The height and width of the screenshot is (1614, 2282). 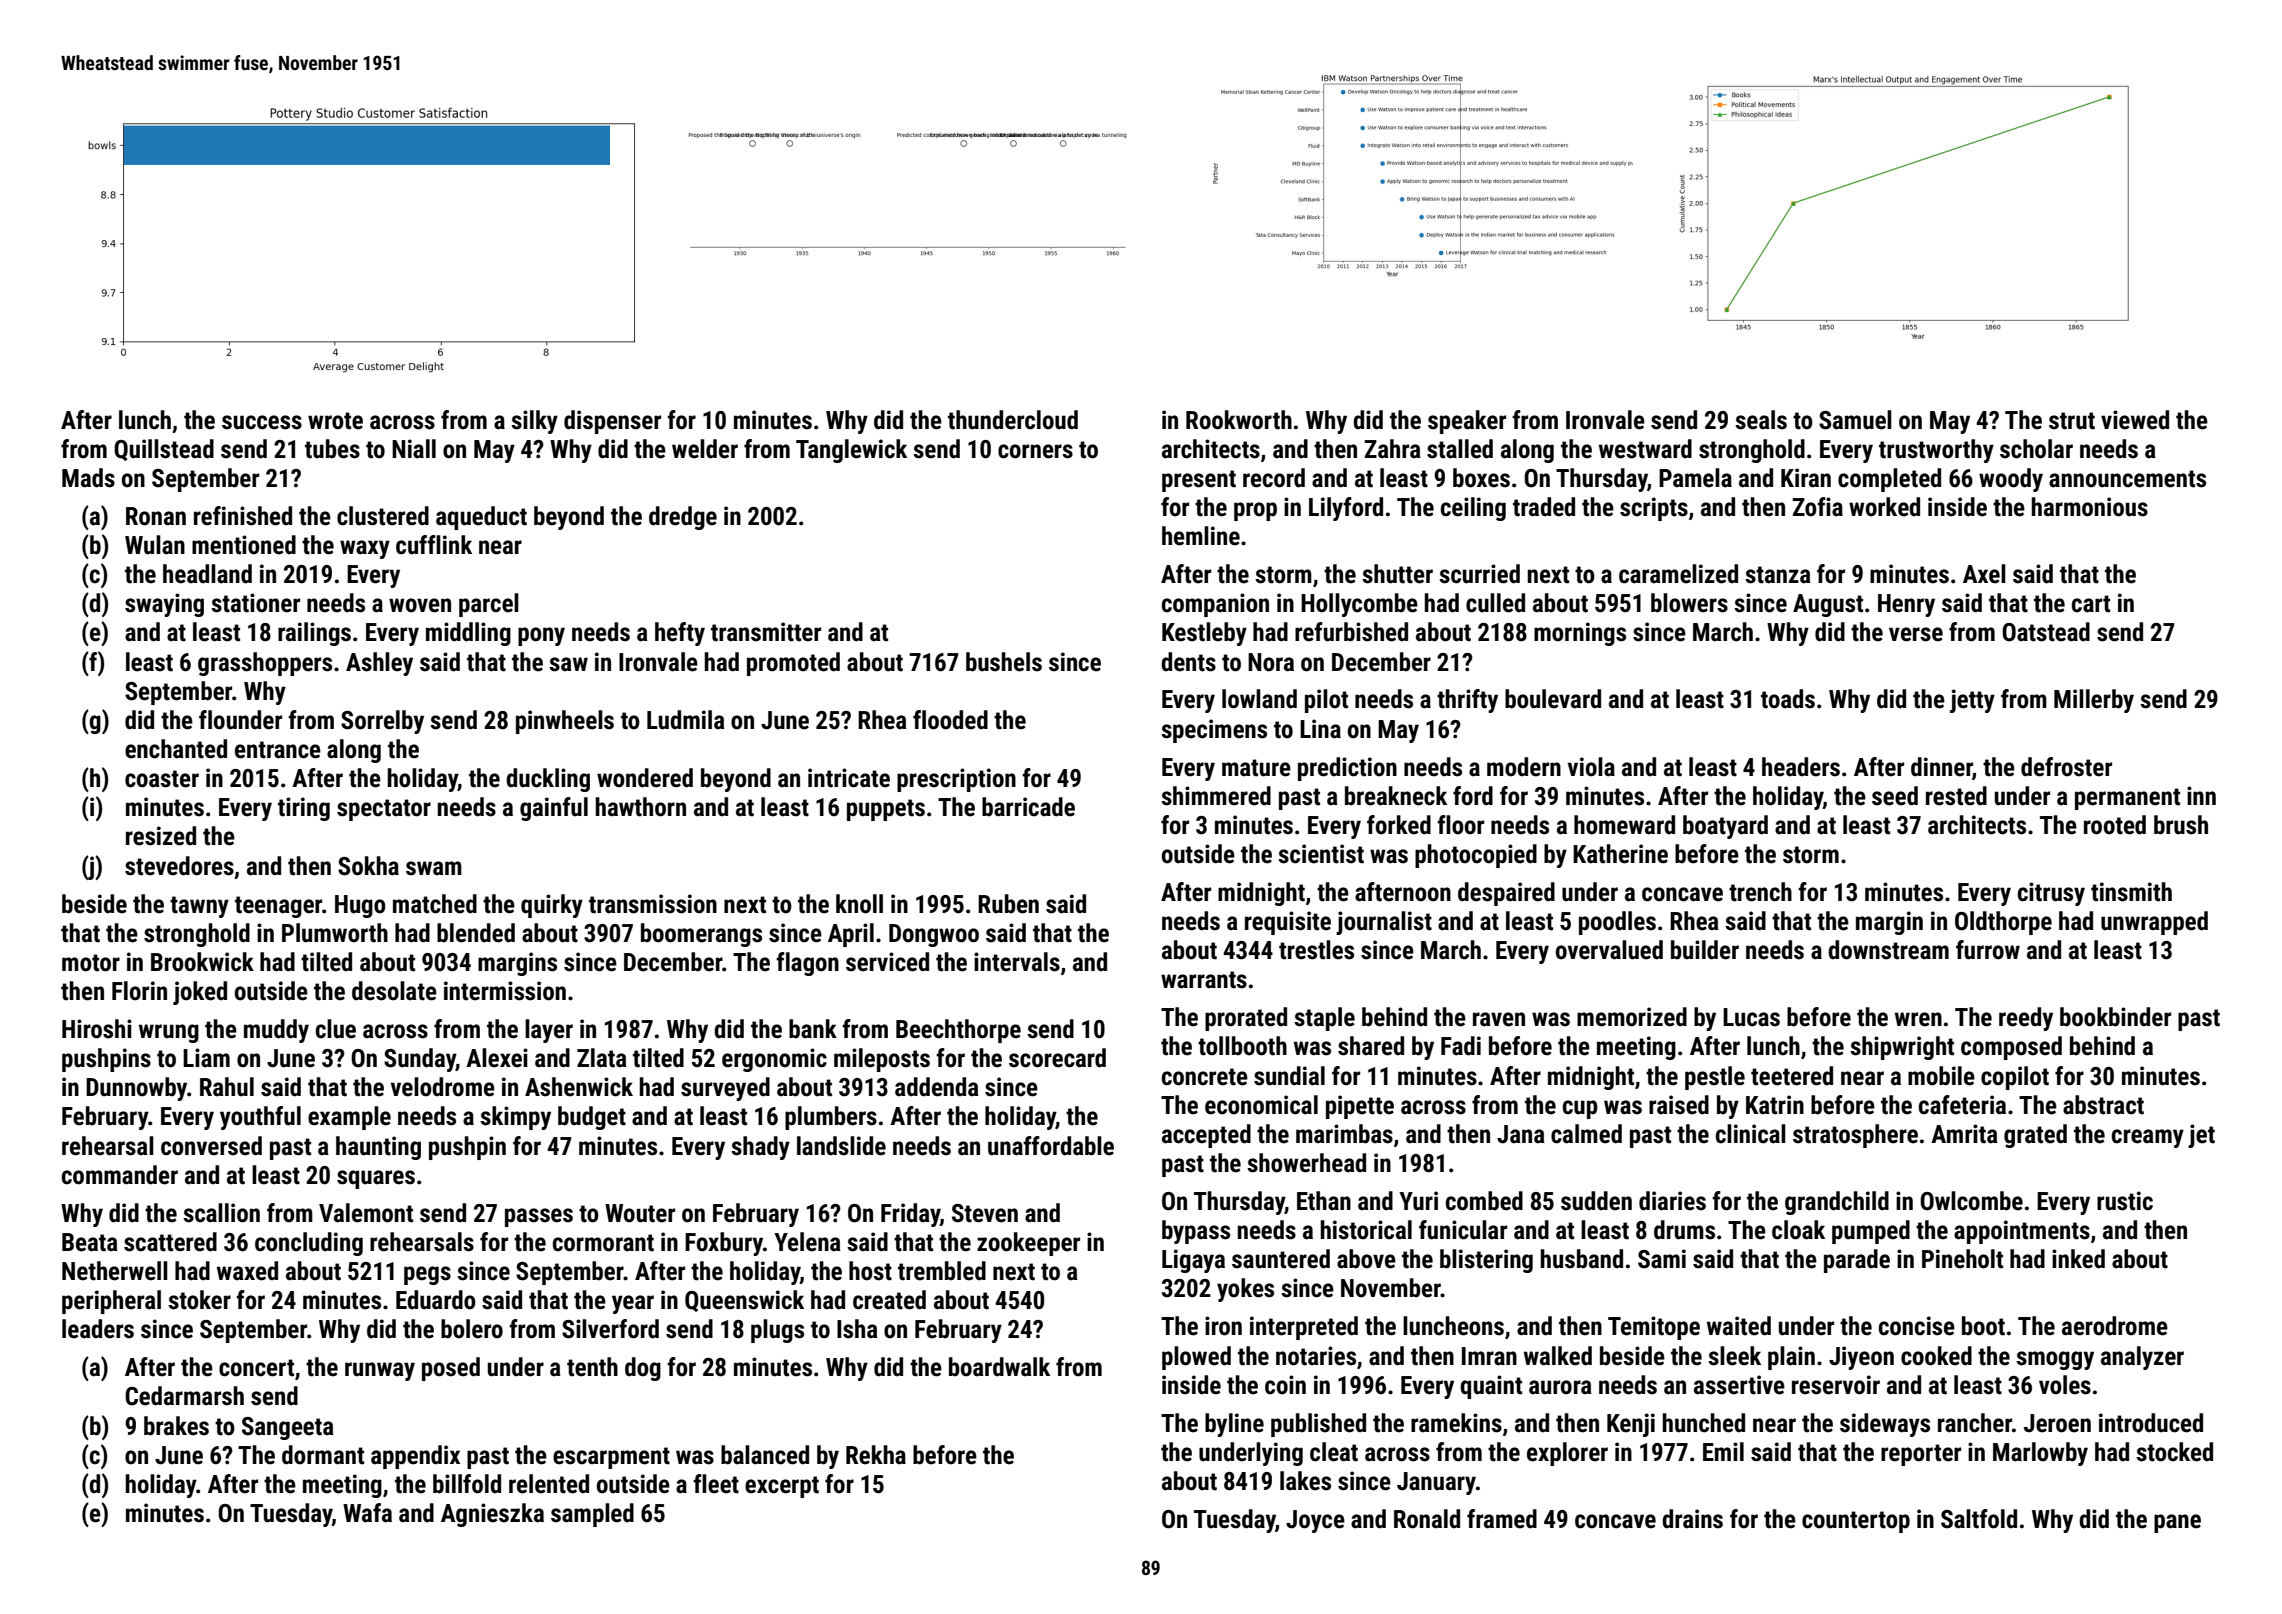 What do you see at coordinates (335, 421) in the screenshot?
I see `wrote` at bounding box center [335, 421].
